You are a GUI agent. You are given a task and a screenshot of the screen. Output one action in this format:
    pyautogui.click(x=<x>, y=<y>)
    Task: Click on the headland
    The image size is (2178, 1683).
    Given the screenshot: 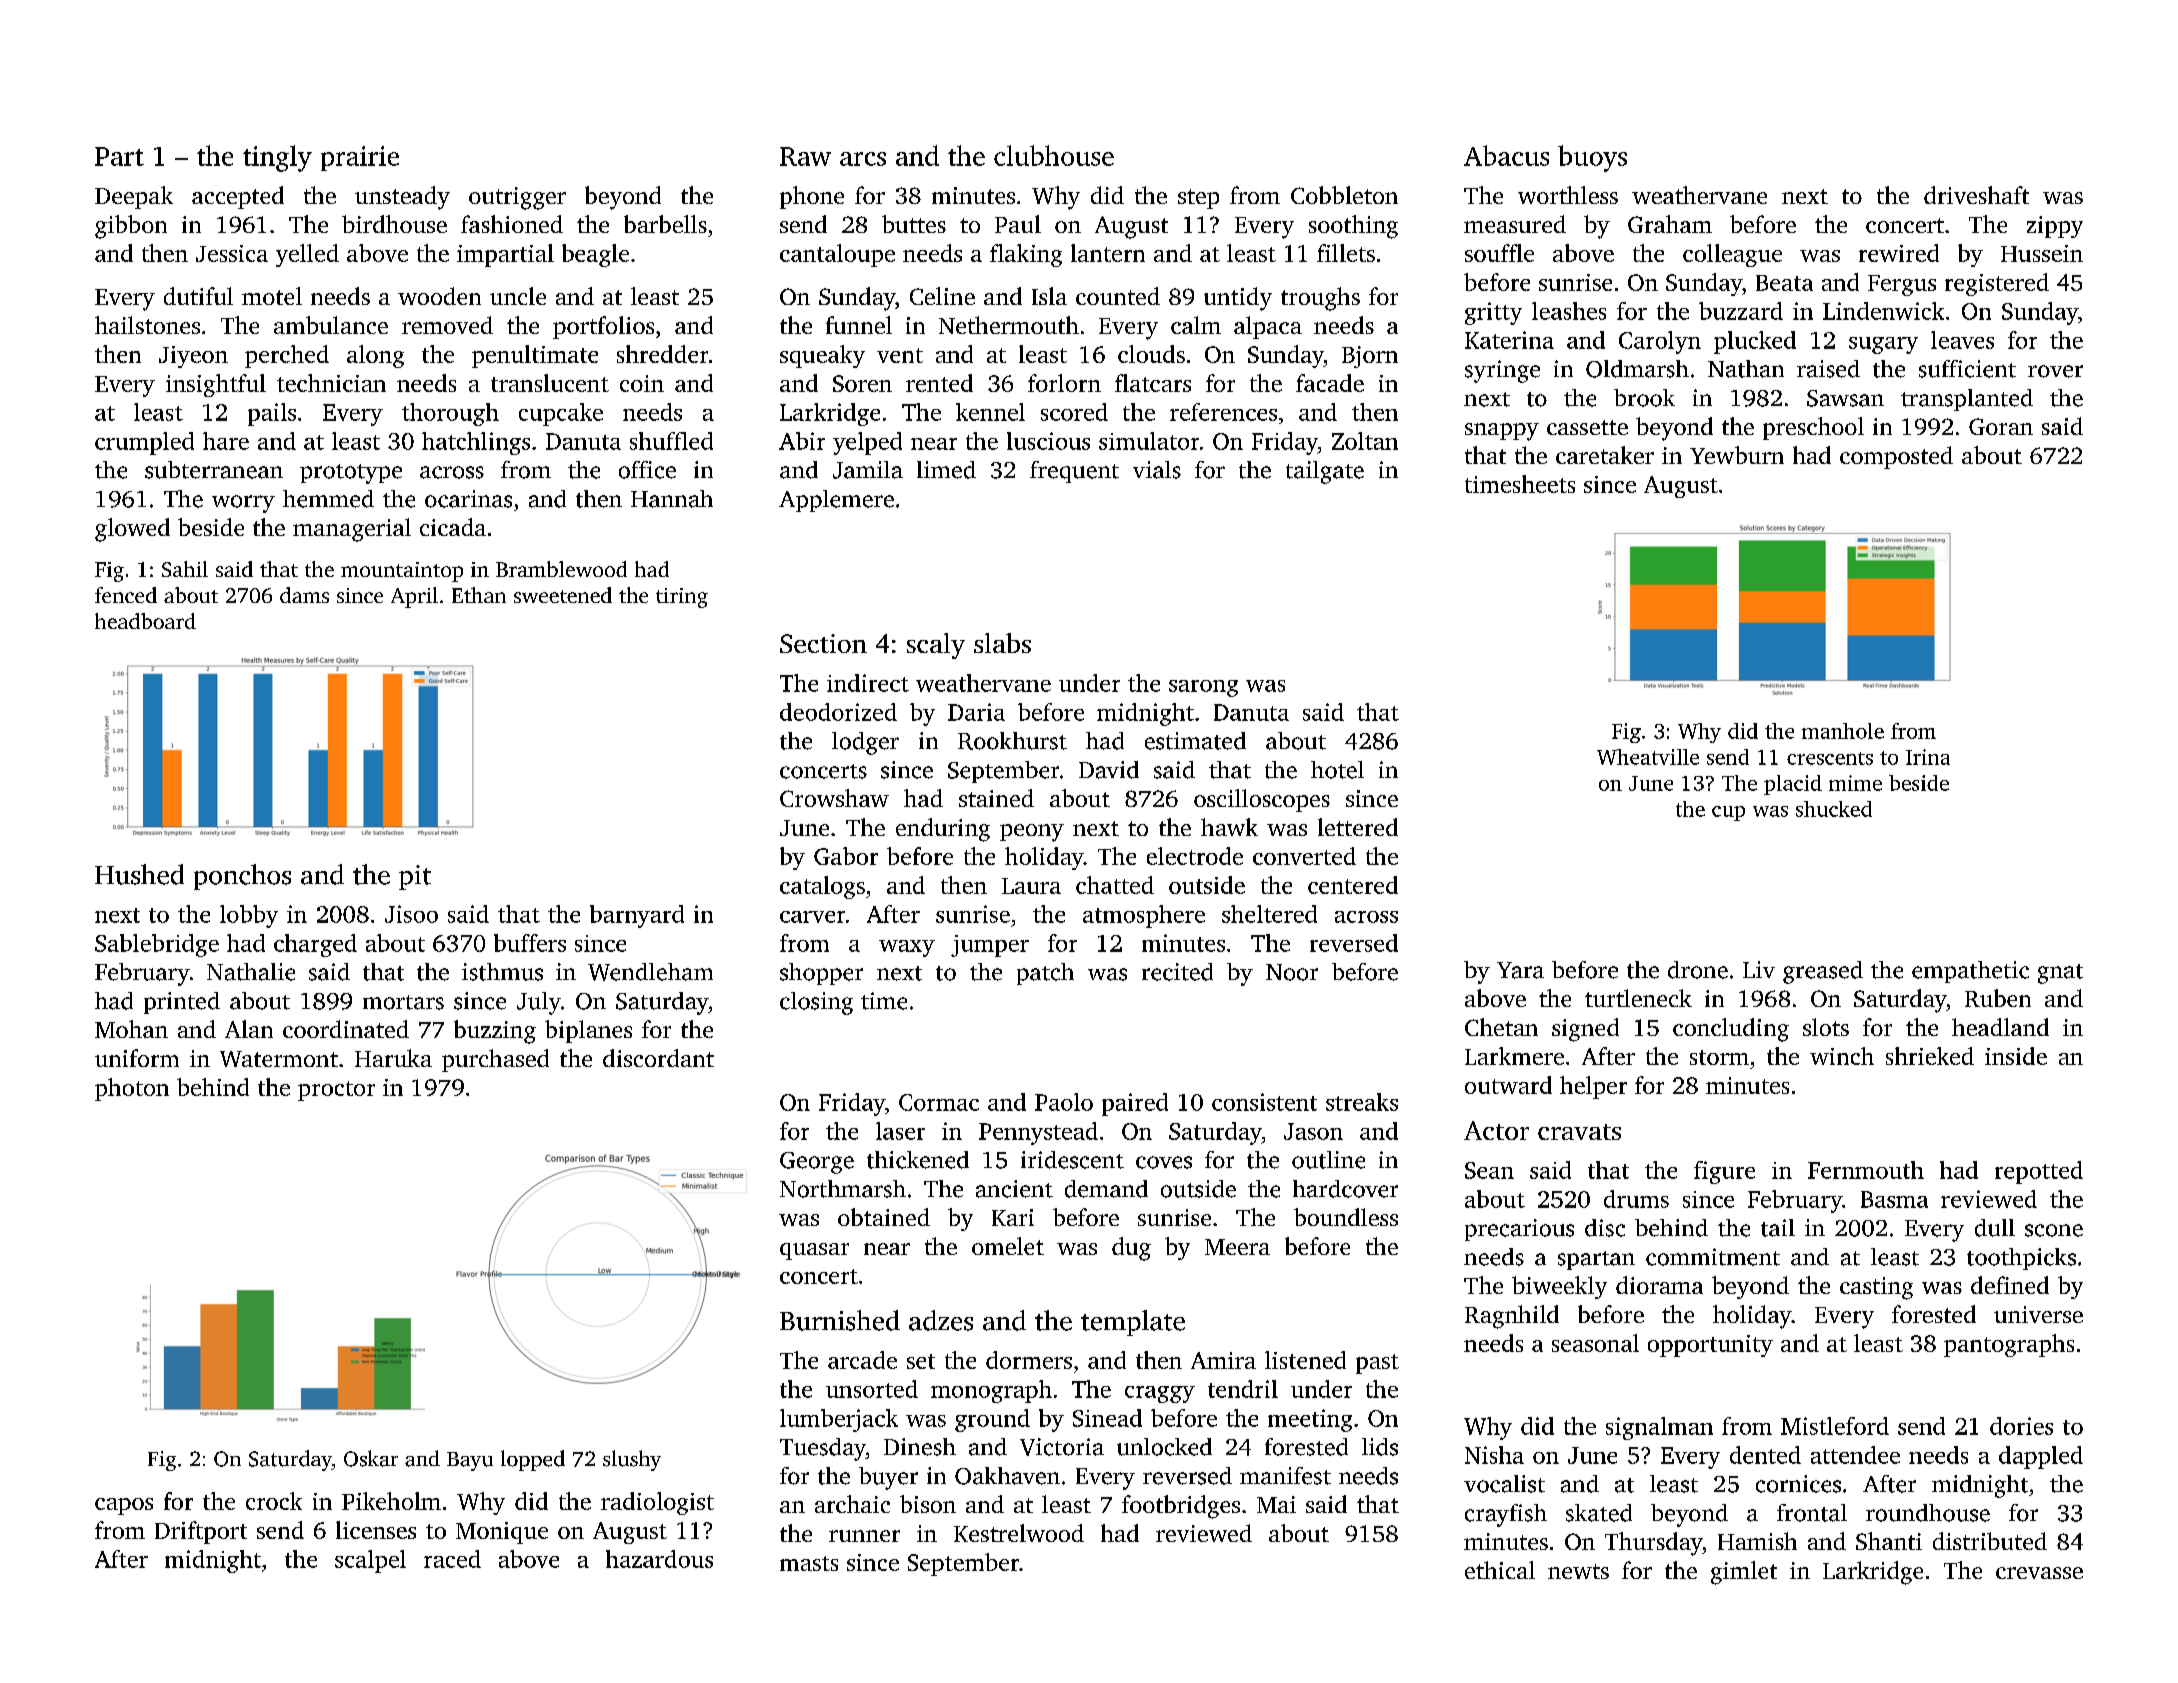 What is the action you would take?
    pyautogui.click(x=2000, y=1027)
